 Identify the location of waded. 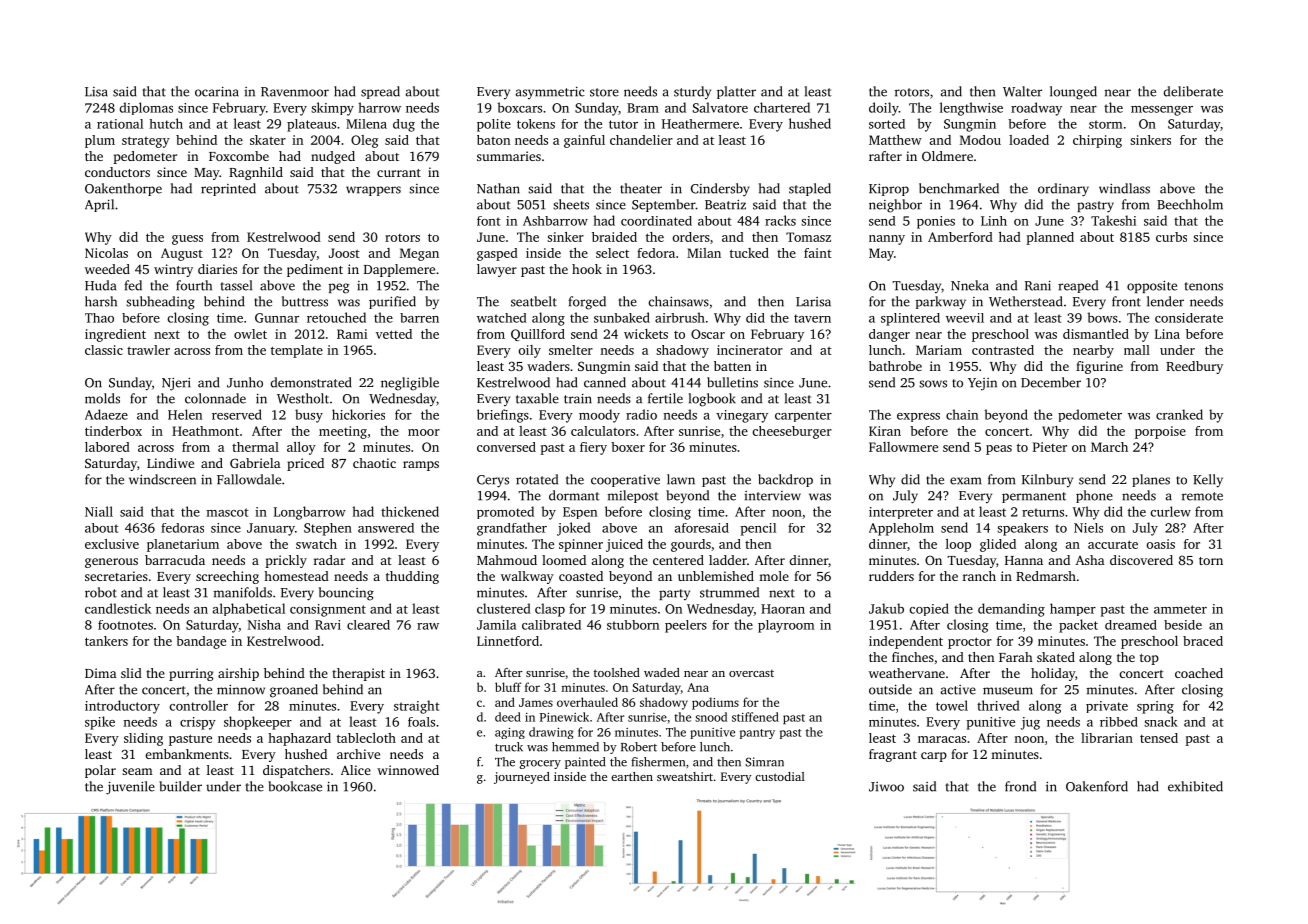
(662, 672).
